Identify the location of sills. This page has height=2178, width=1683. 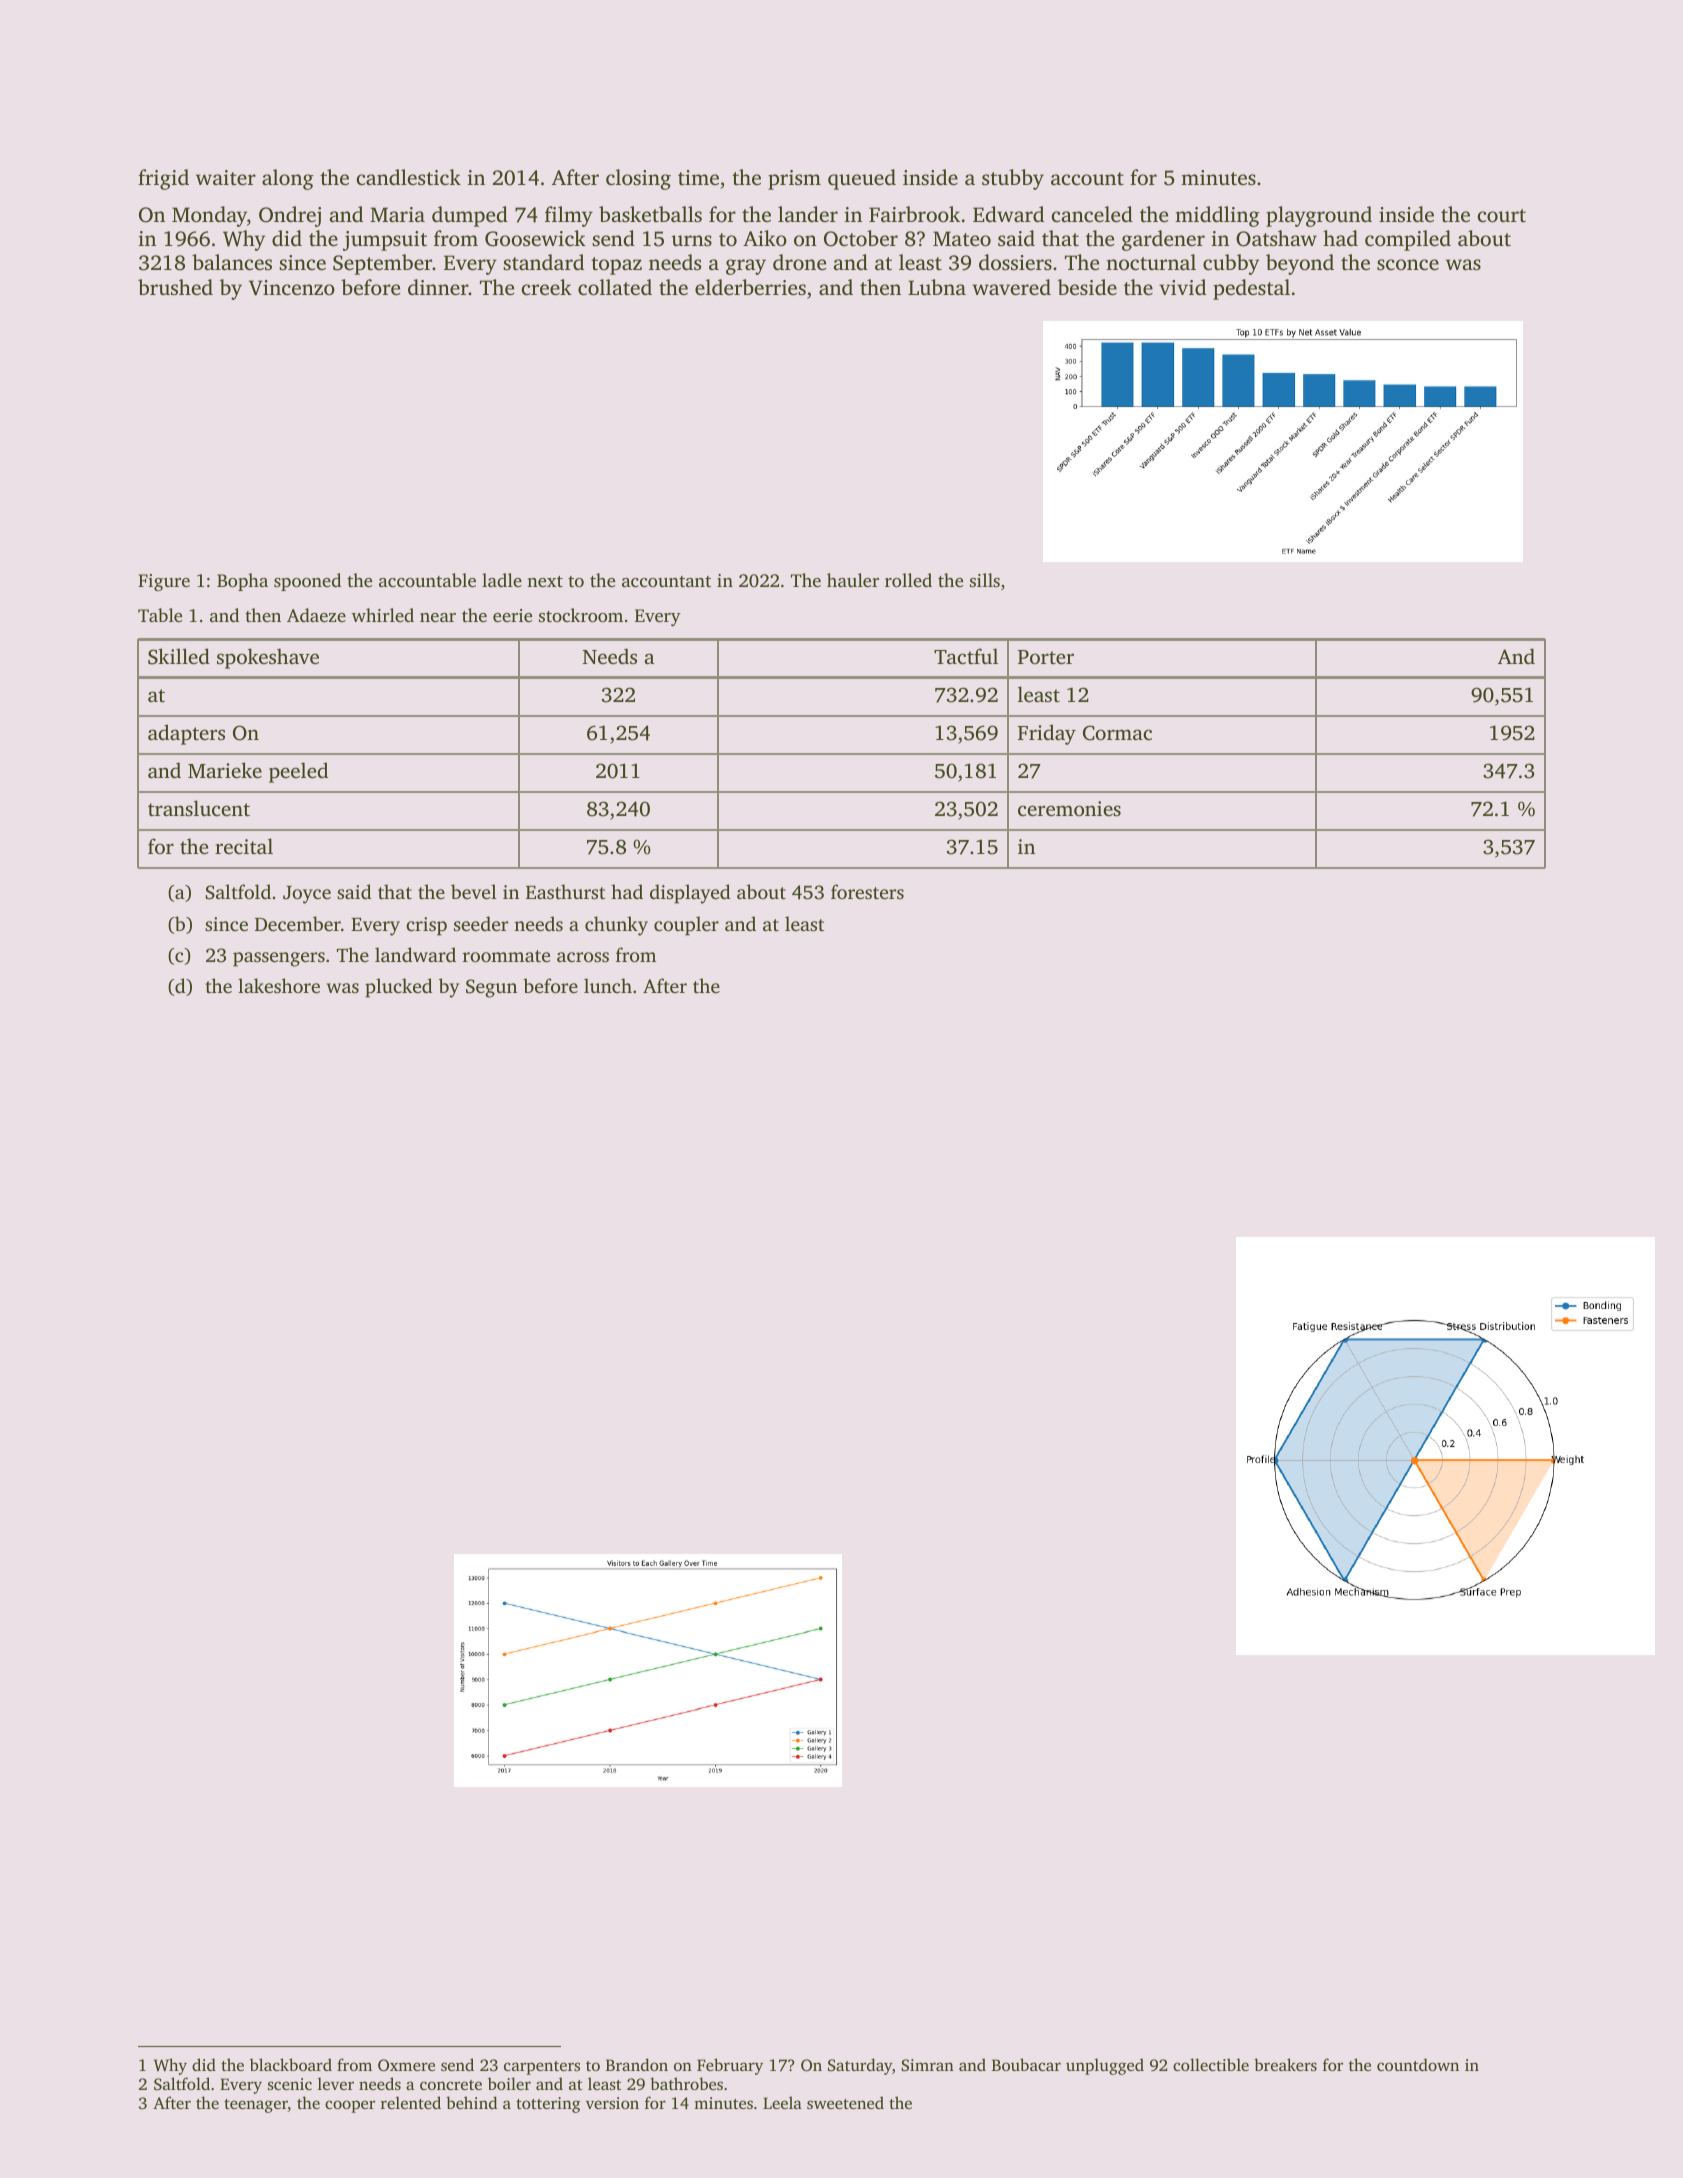
(985, 580).
